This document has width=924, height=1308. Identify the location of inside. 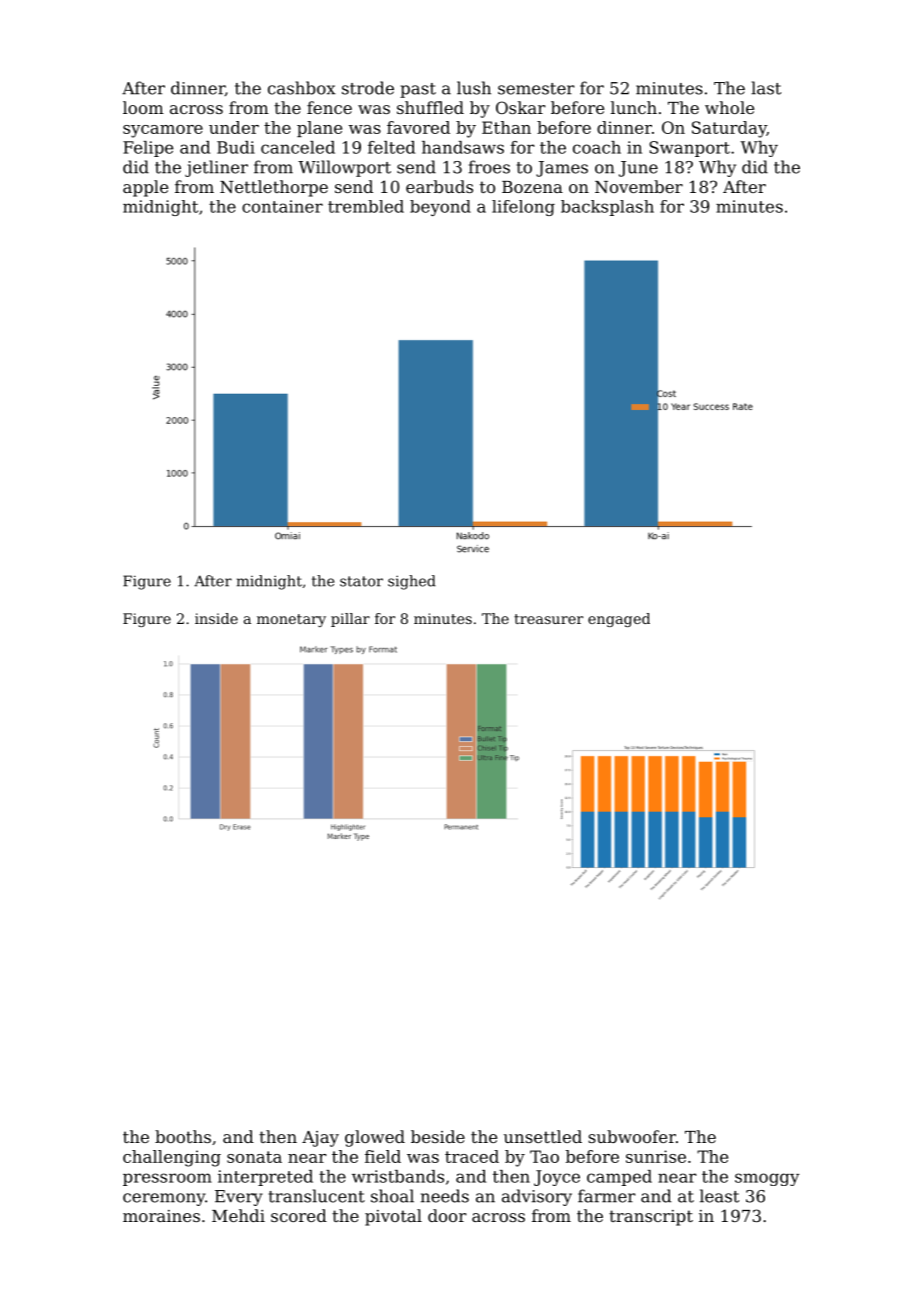
(216, 618).
